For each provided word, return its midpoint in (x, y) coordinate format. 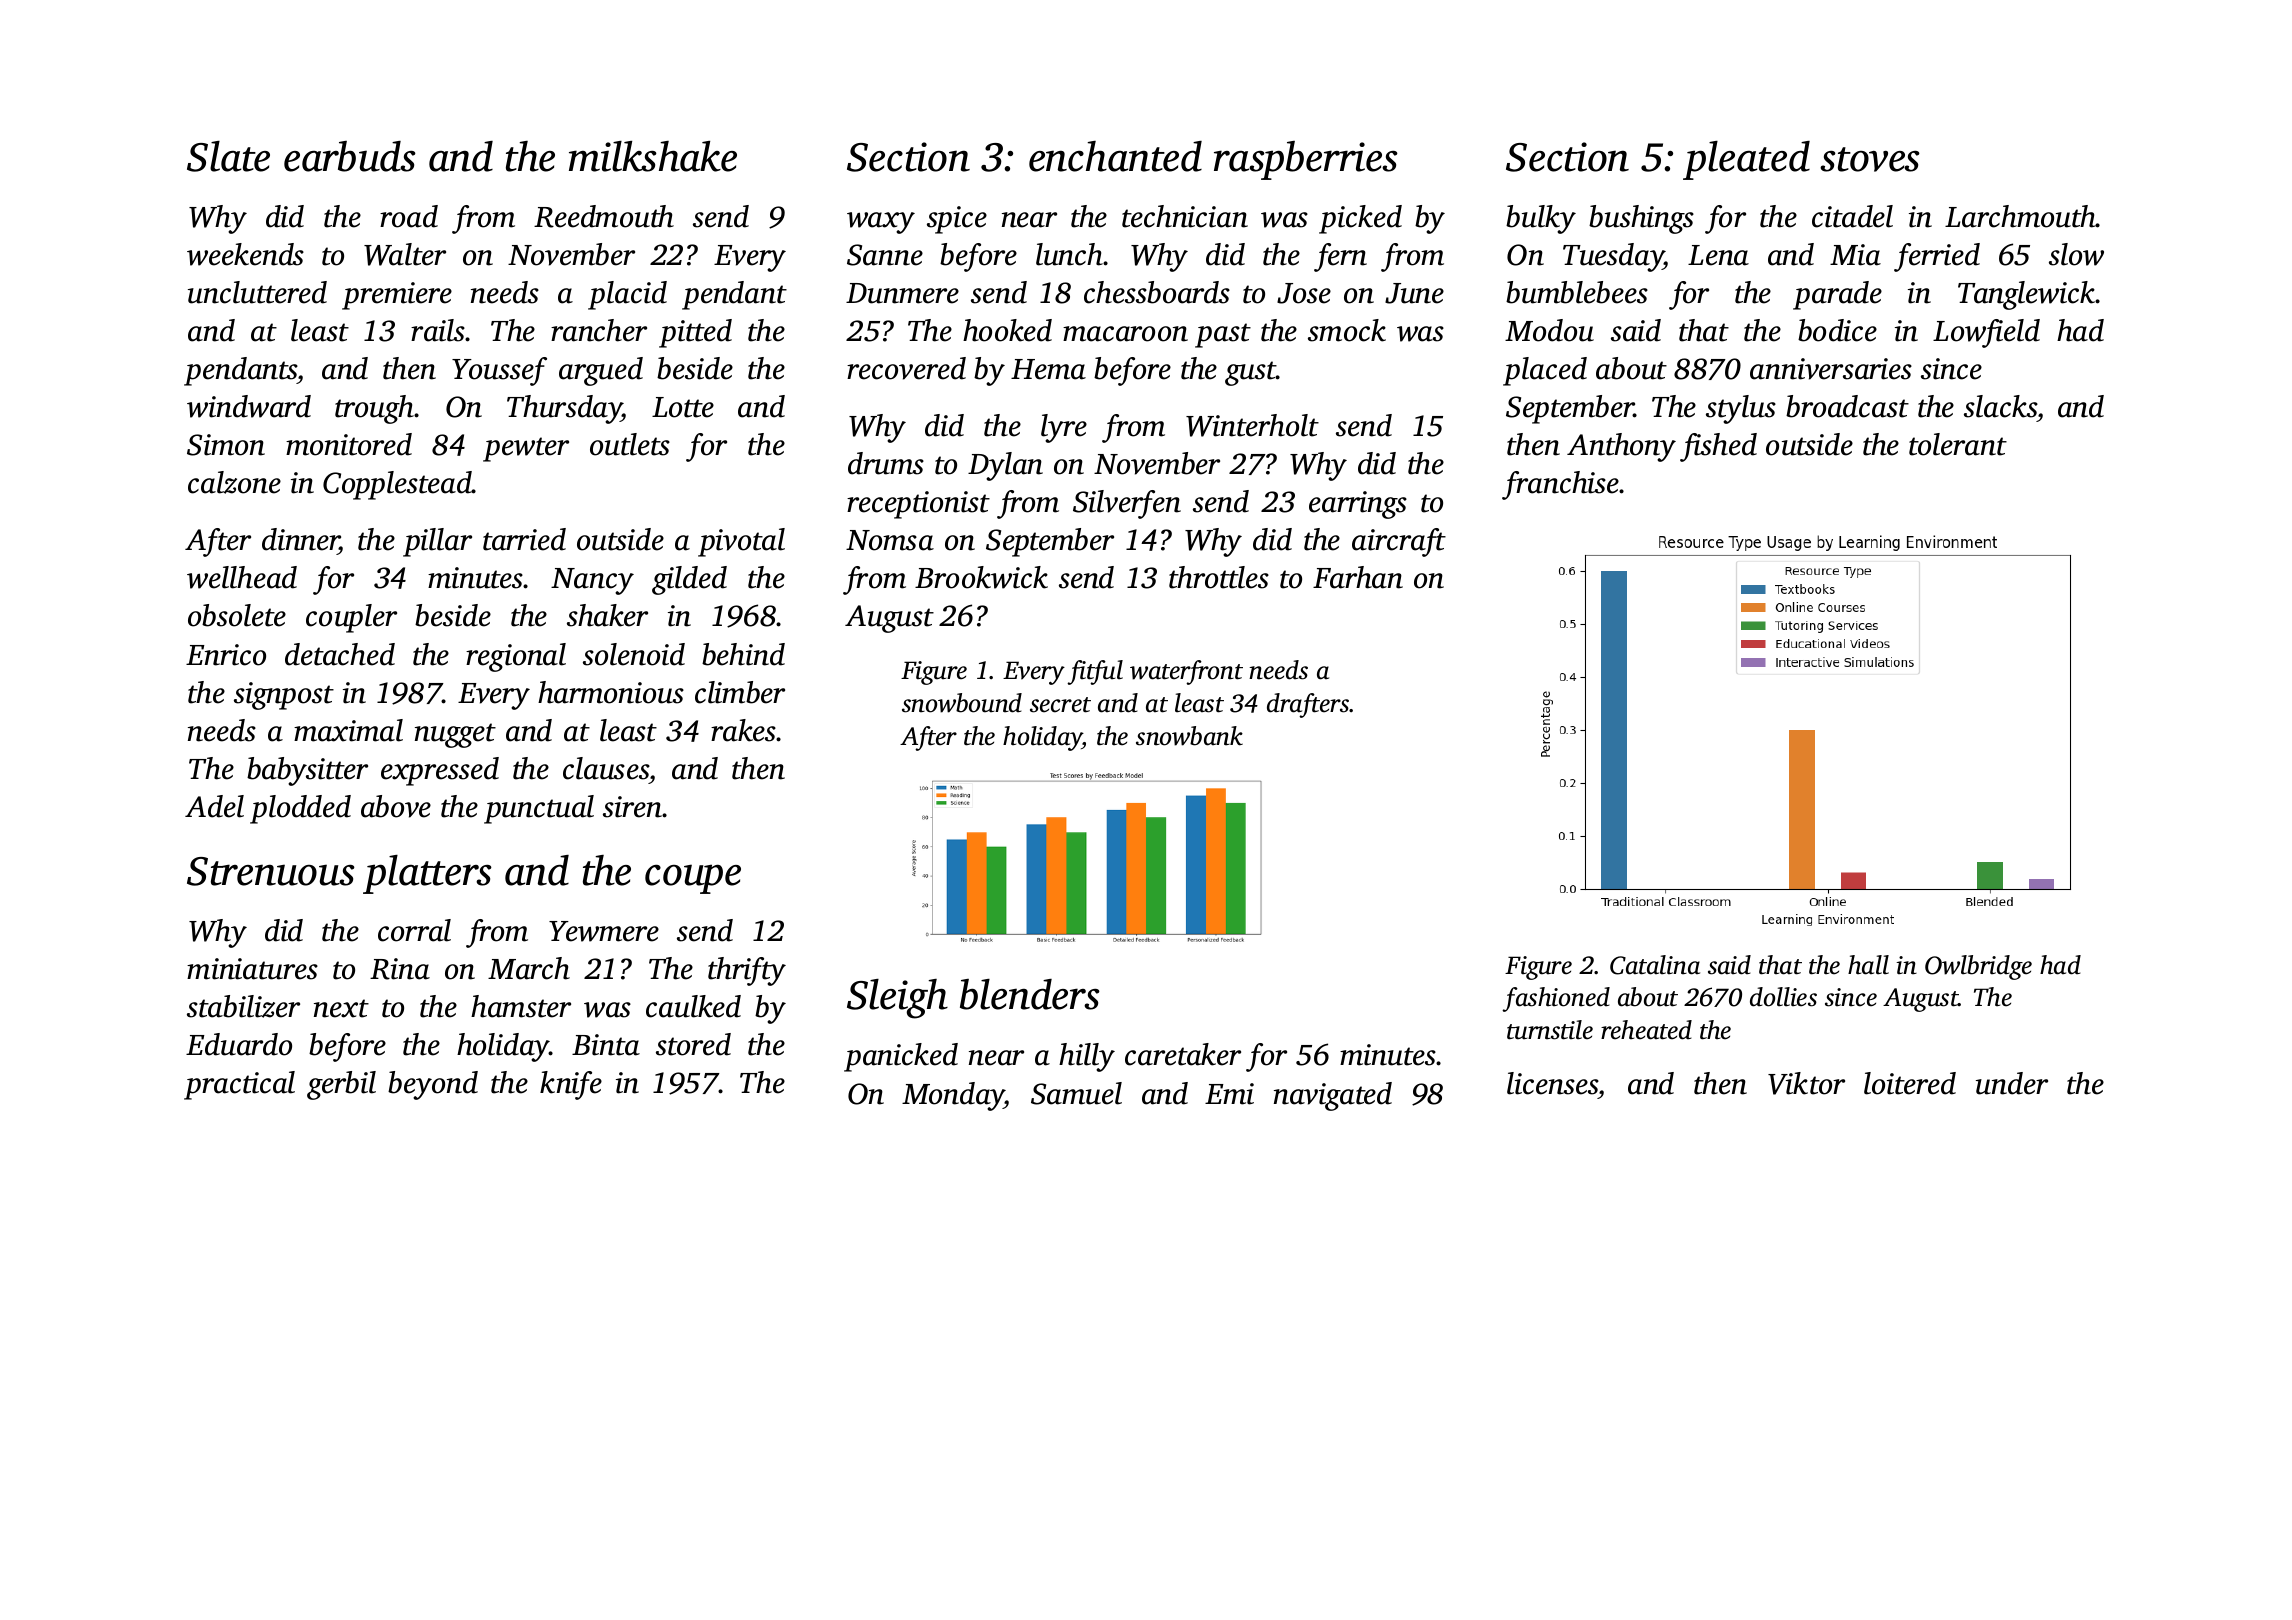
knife (571, 1085)
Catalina (1655, 965)
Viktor (1806, 1083)
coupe (693, 879)
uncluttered (257, 292)
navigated (1333, 1096)
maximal (348, 730)
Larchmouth (2020, 216)
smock (1347, 330)
